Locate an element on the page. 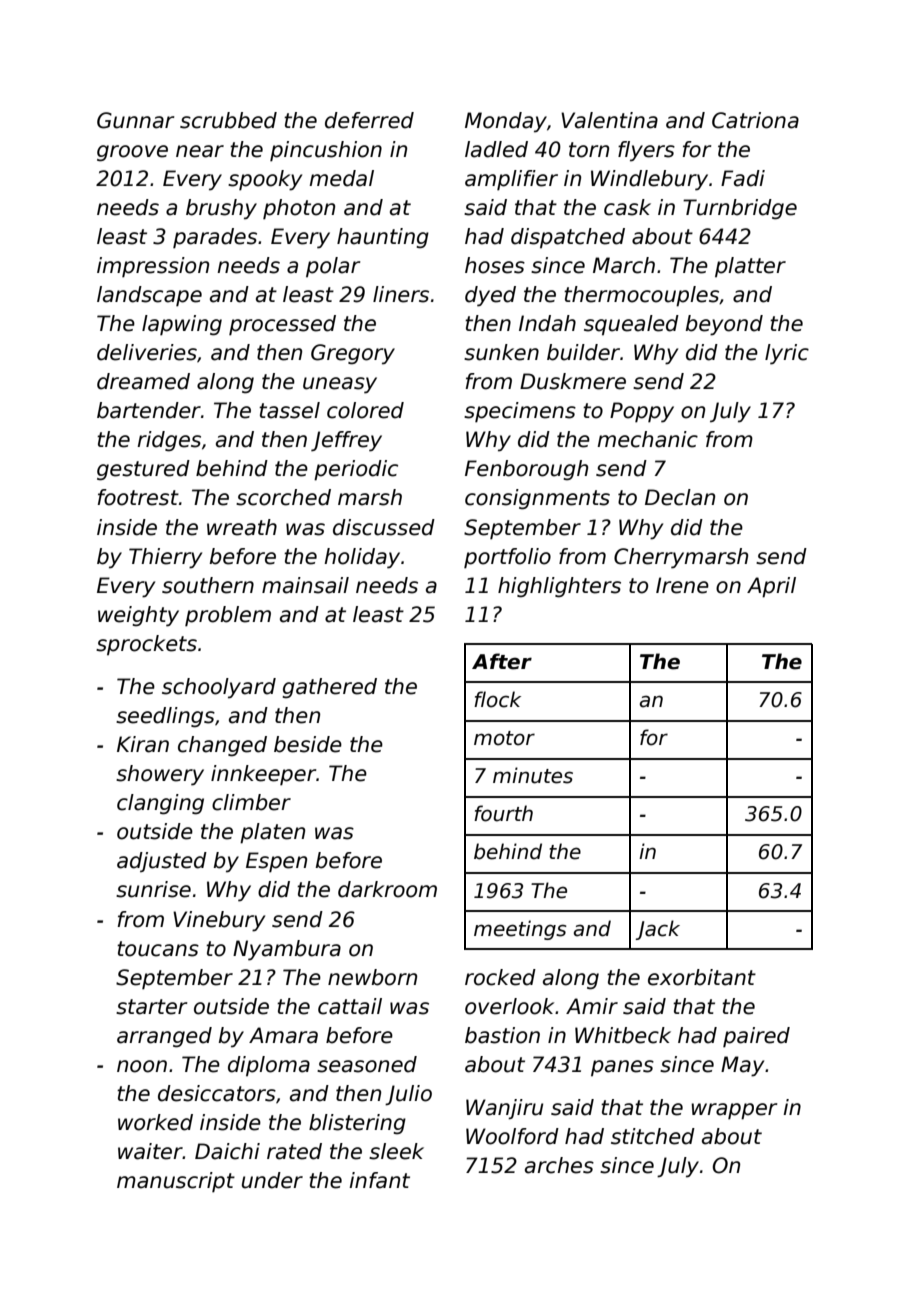 This document has height=1316, width=908. April is located at coordinates (771, 587).
